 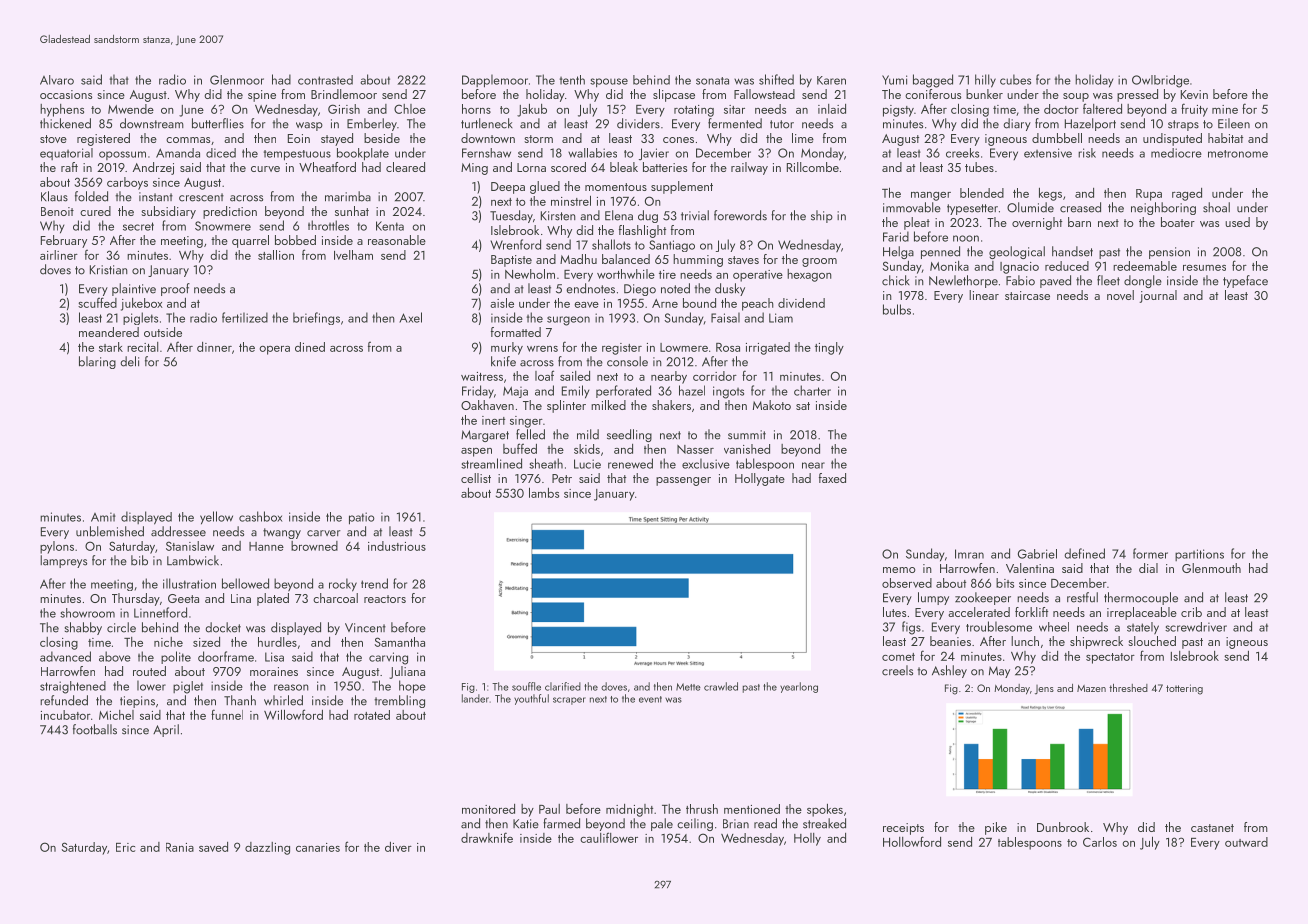 What do you see at coordinates (1102, 108) in the image?
I see `faltered` at bounding box center [1102, 108].
